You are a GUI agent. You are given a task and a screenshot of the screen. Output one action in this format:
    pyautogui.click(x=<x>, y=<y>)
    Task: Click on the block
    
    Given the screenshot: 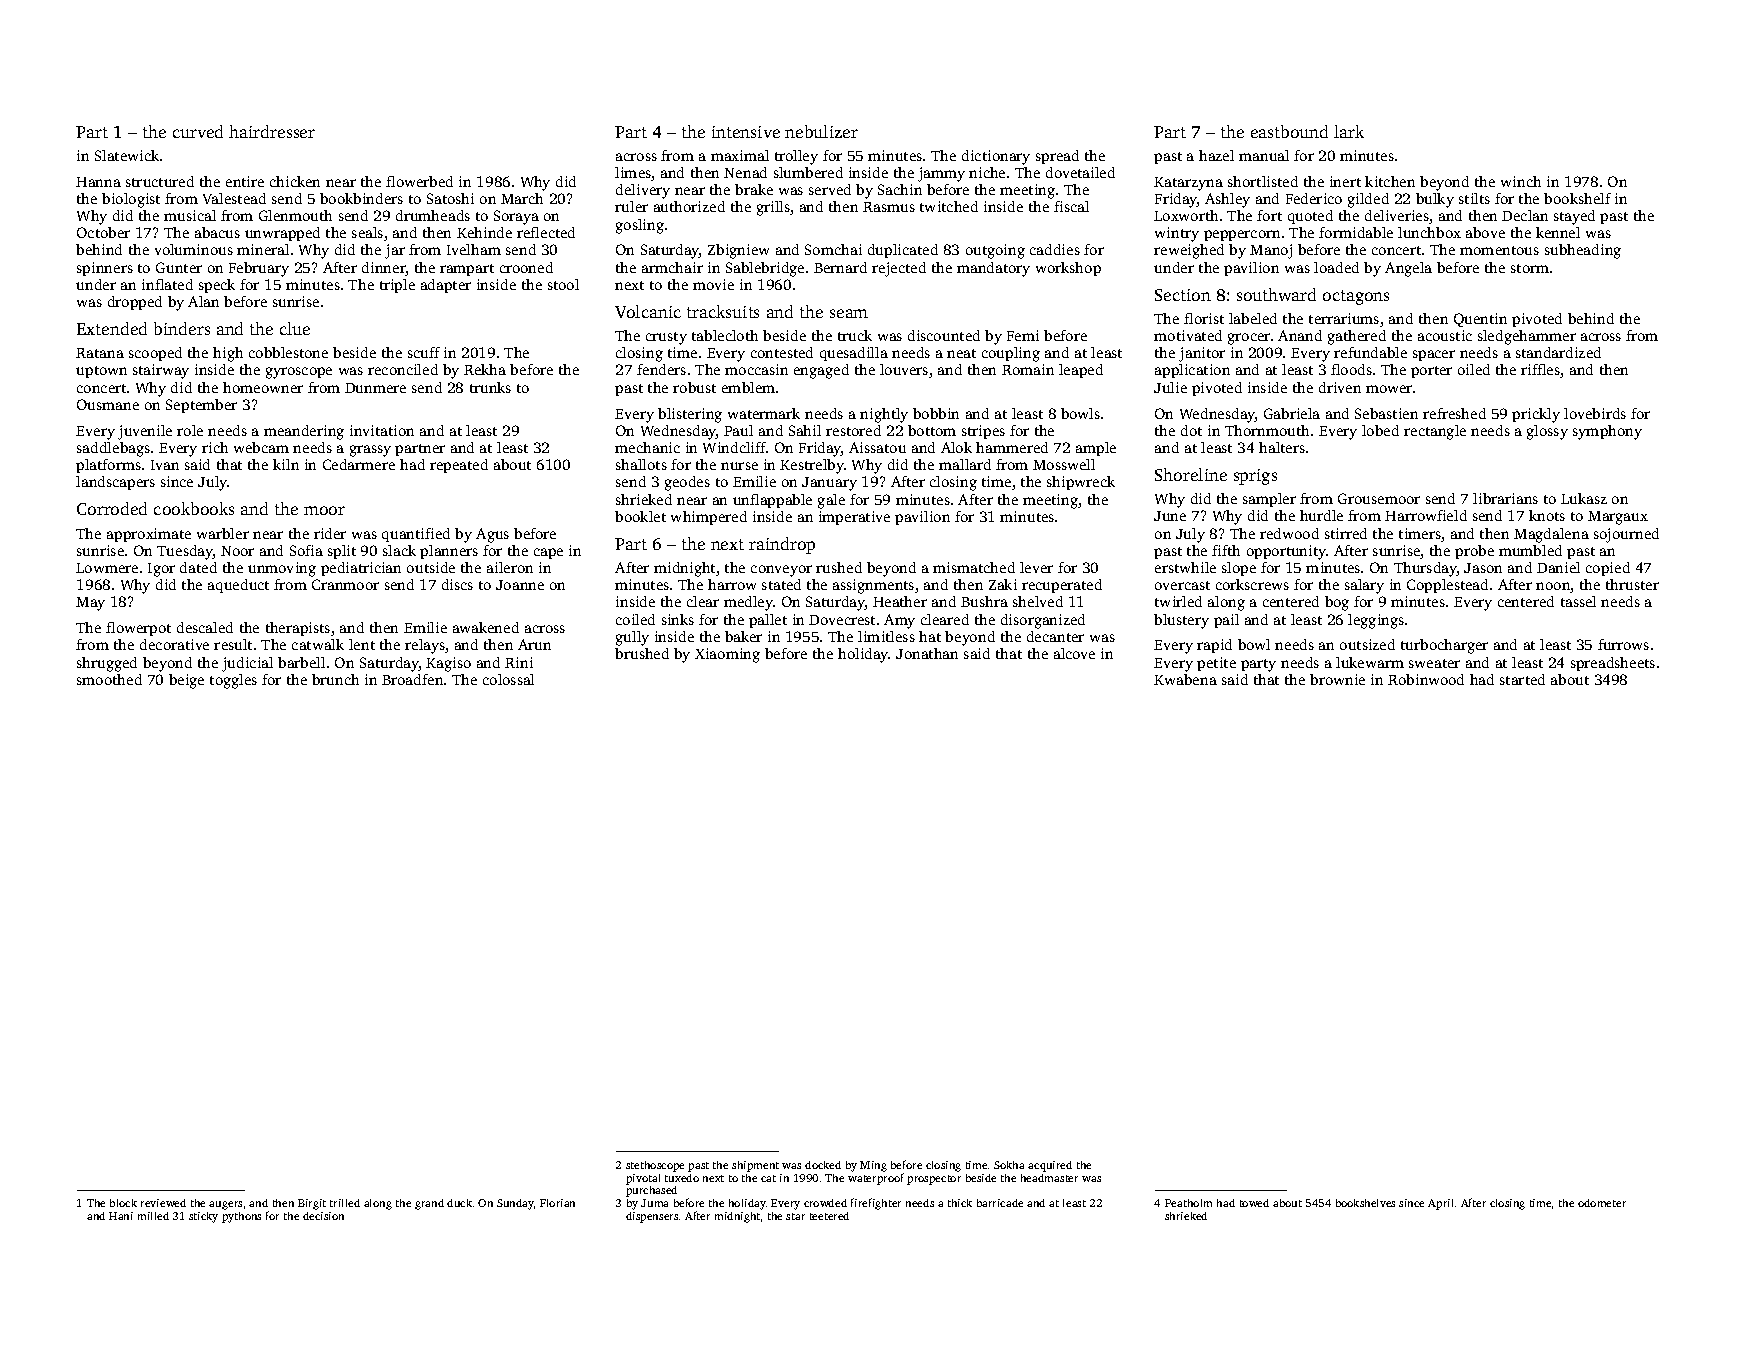 What is the action you would take?
    pyautogui.click(x=123, y=1203)
